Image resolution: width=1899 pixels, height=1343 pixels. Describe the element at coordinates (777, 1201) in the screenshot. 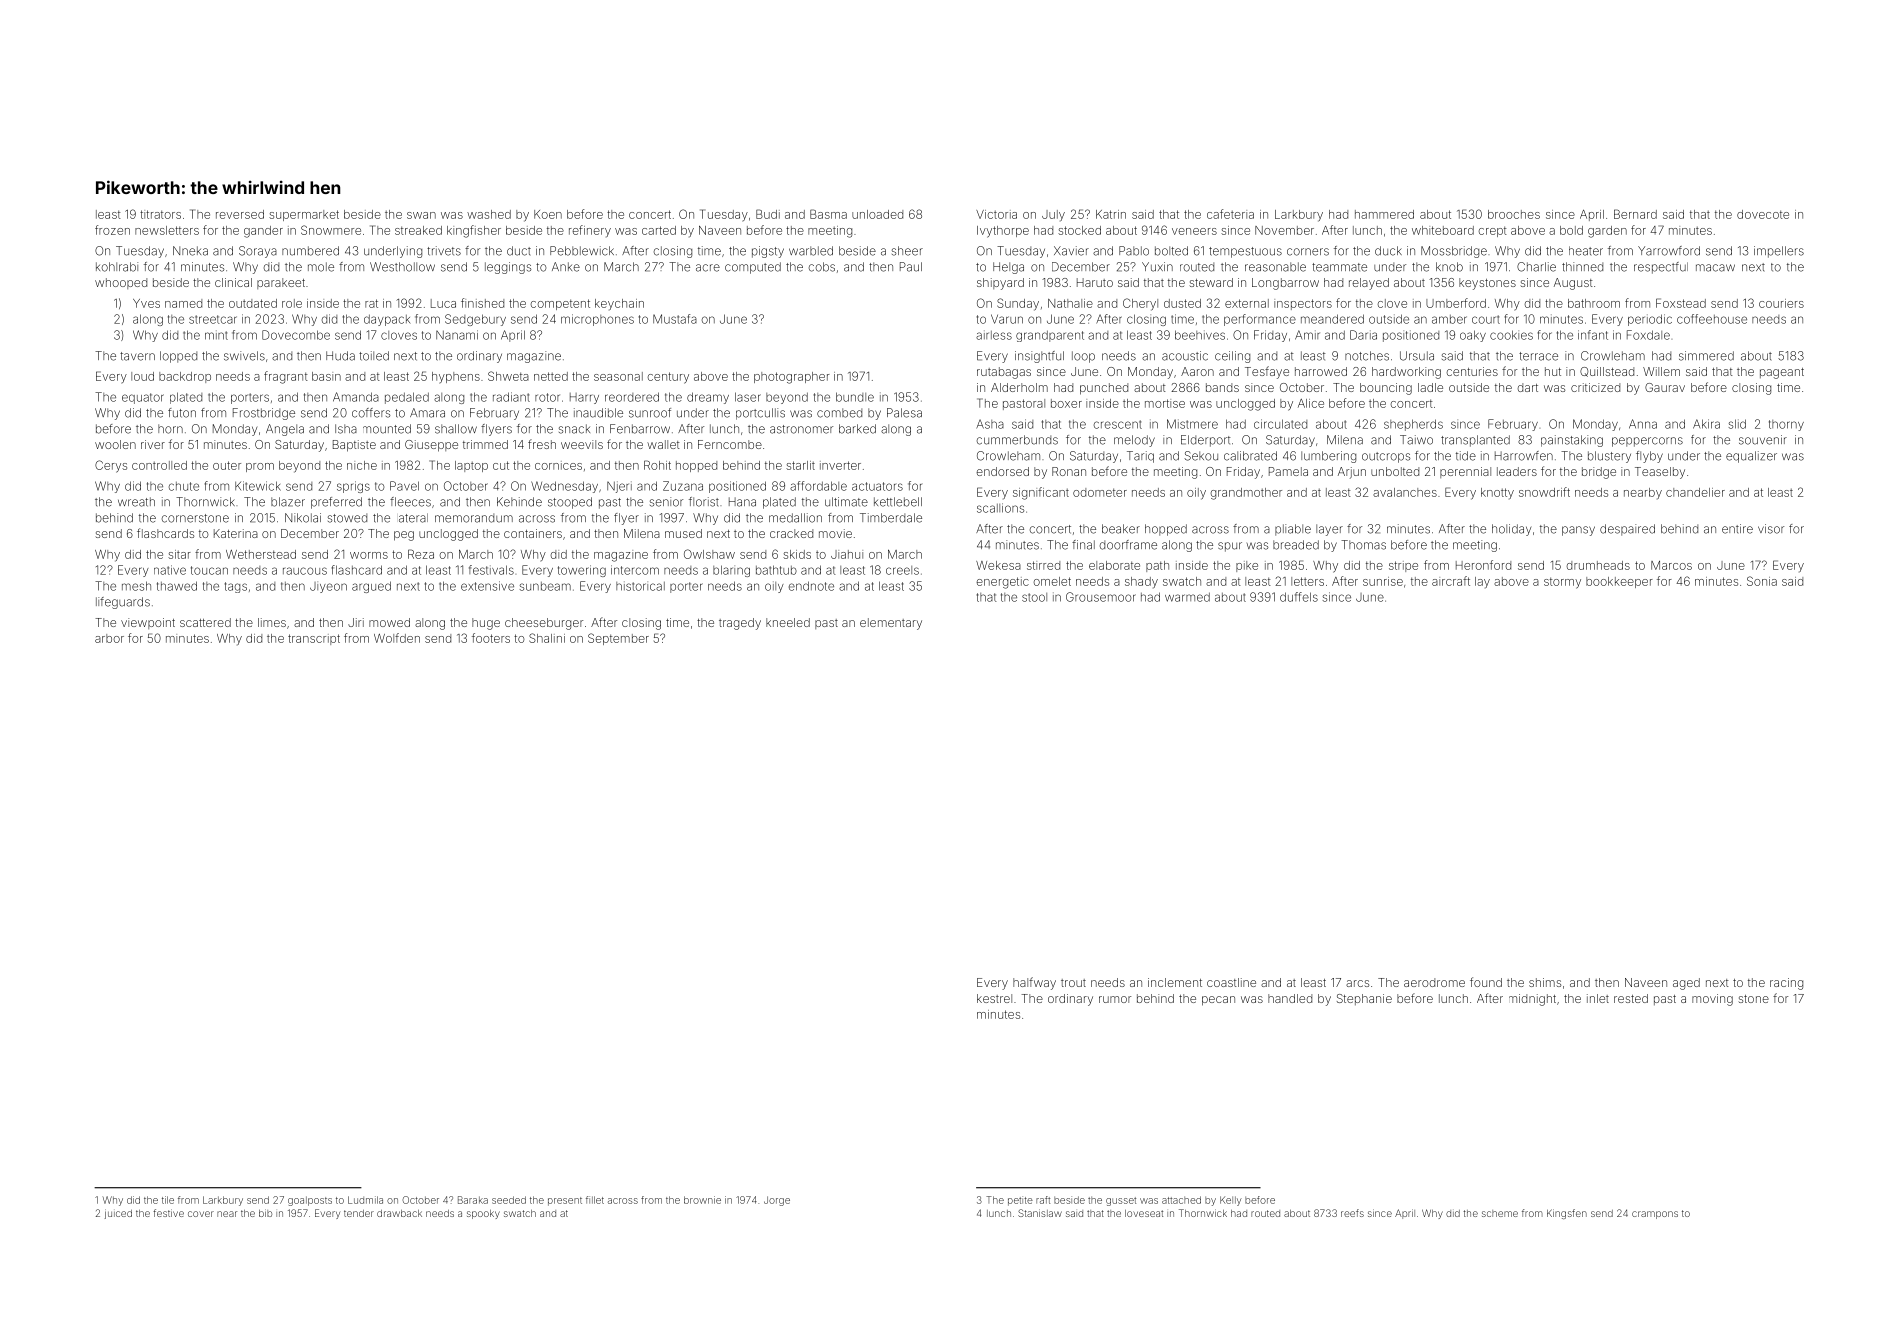

I see `Jorge` at that location.
